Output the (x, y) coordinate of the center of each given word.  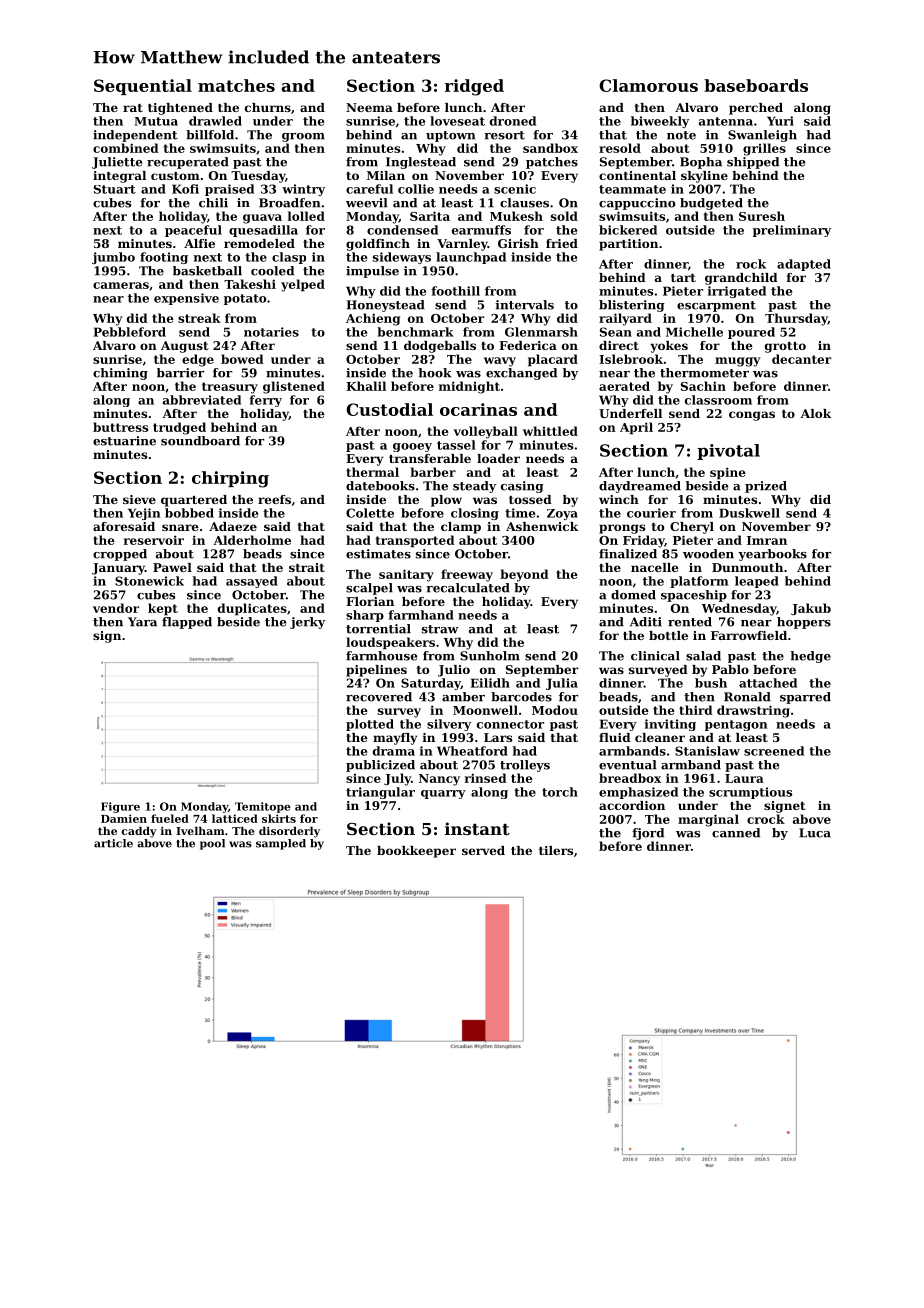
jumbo (113, 258)
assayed (252, 582)
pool (212, 844)
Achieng (373, 319)
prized (766, 487)
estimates (378, 554)
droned (513, 121)
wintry (303, 190)
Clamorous (648, 85)
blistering (632, 306)
